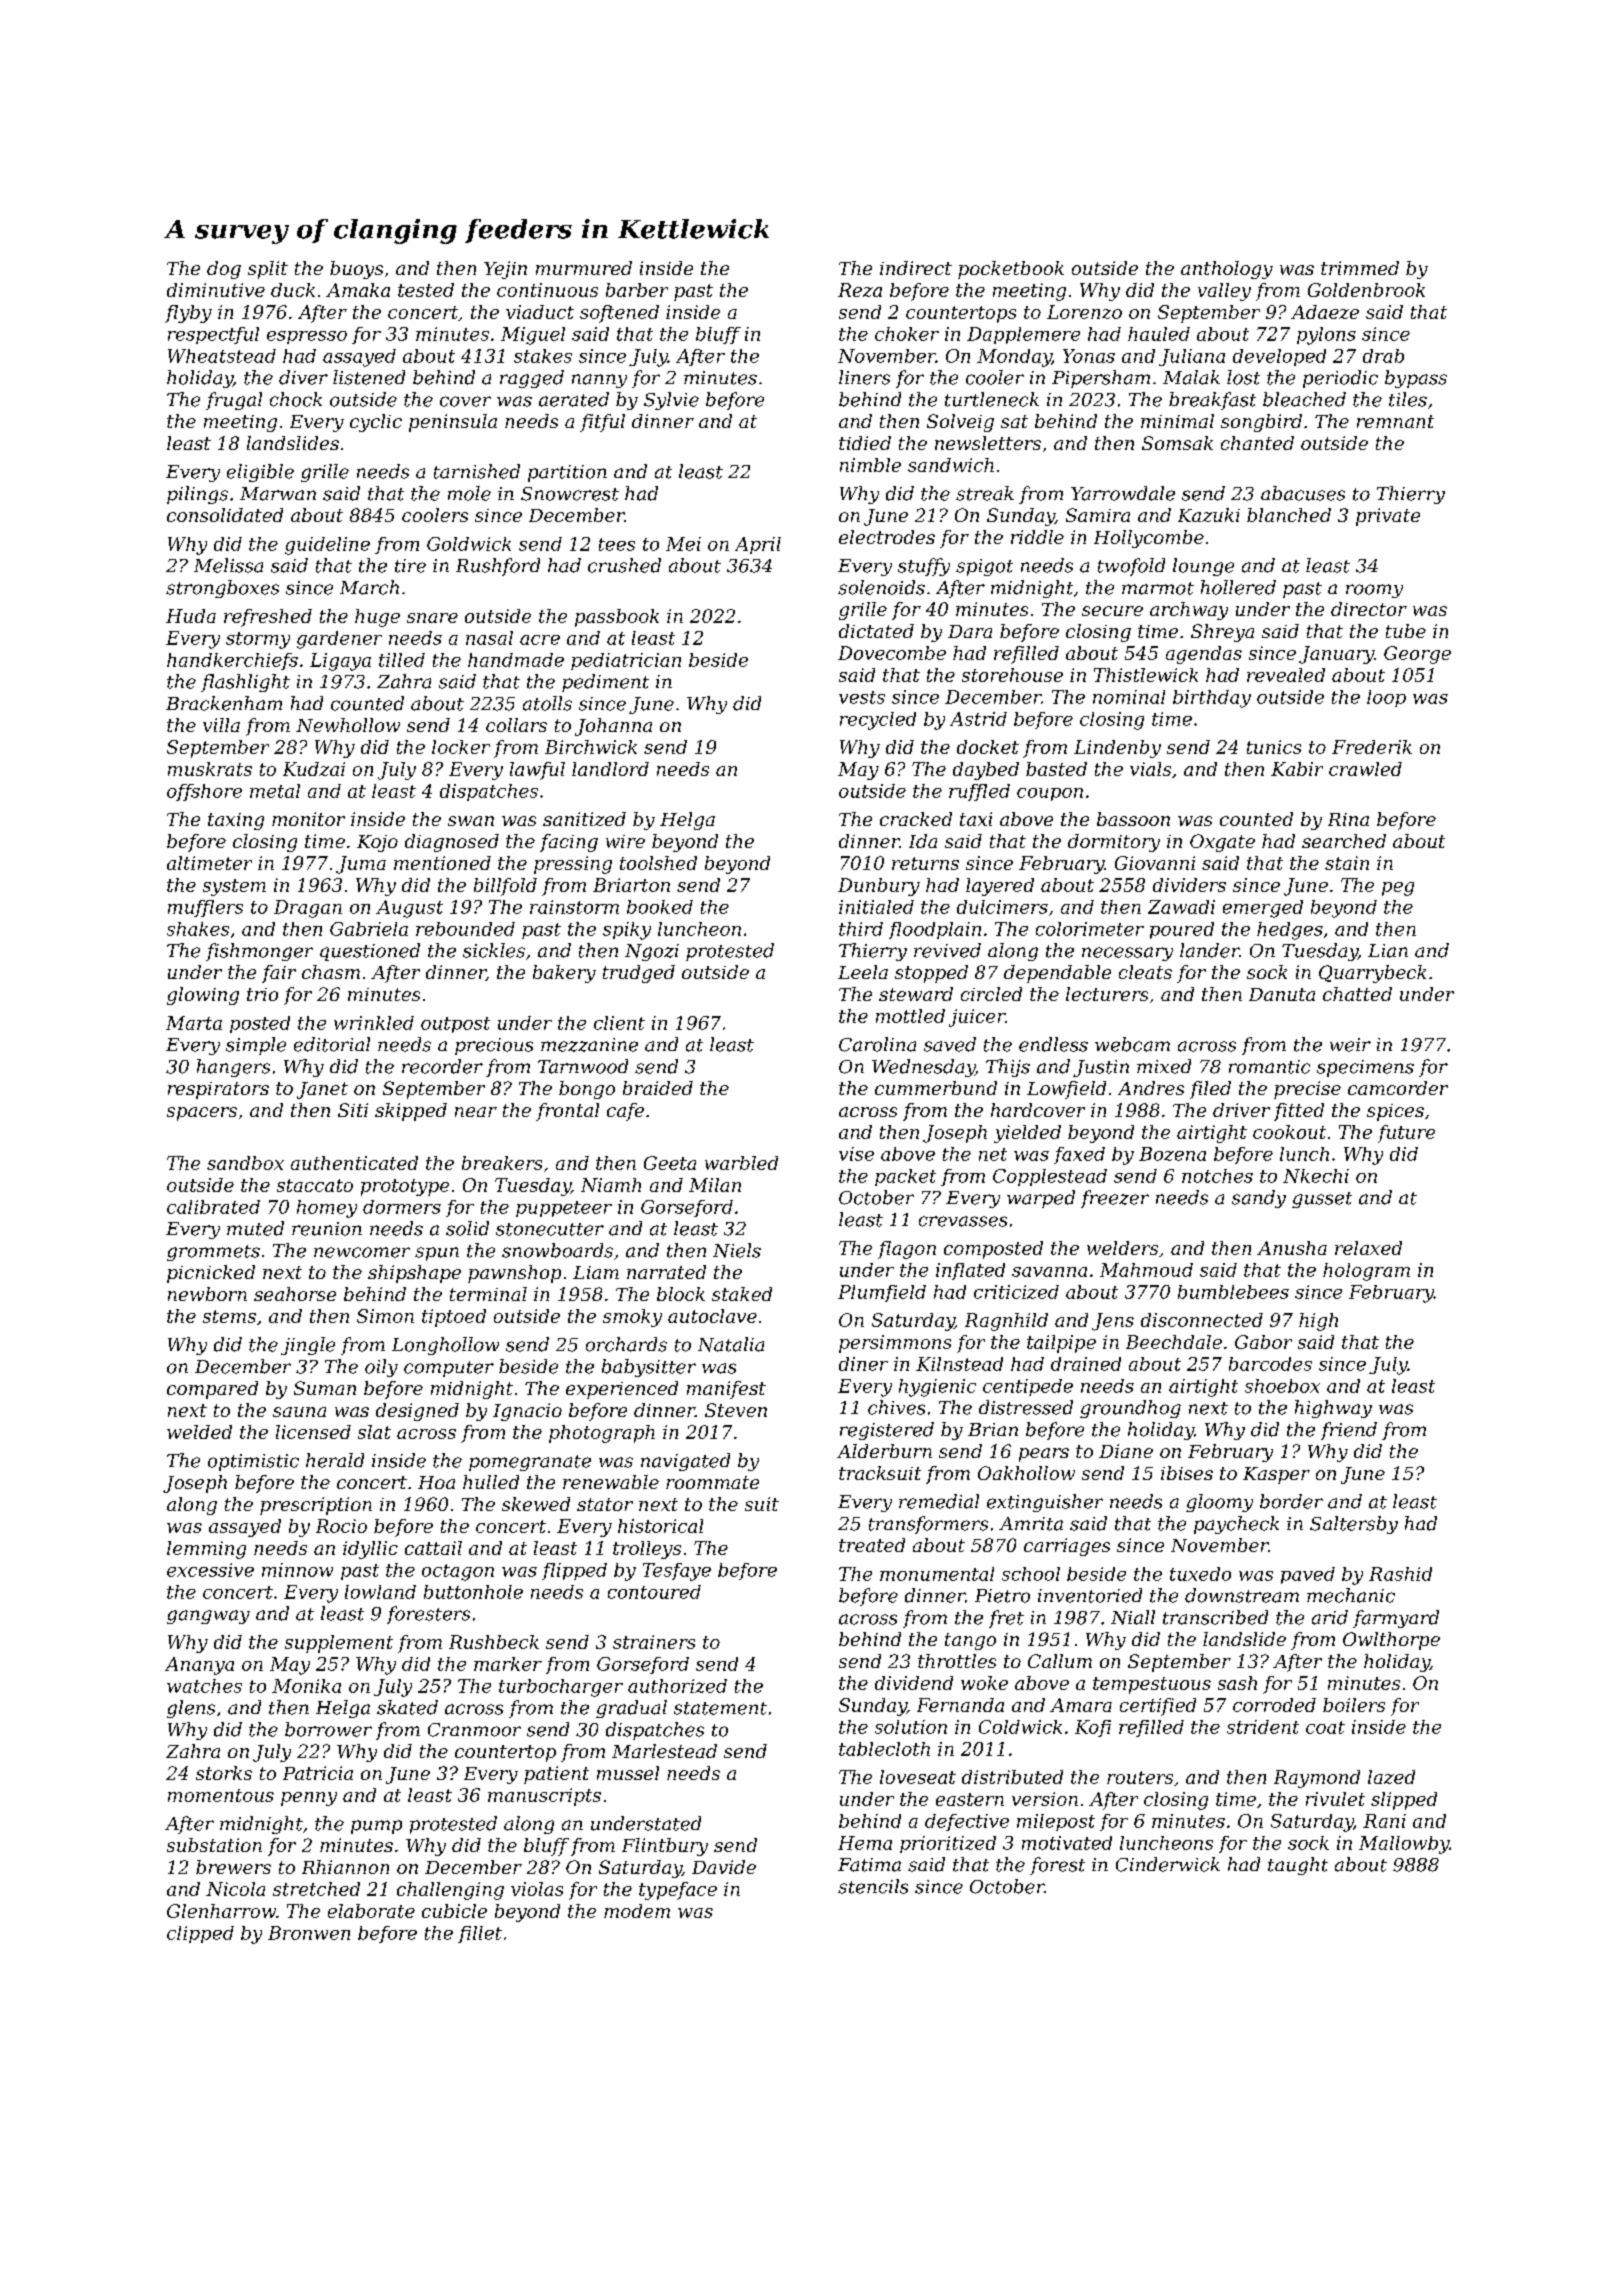  I want to click on buoys, so click(356, 270).
